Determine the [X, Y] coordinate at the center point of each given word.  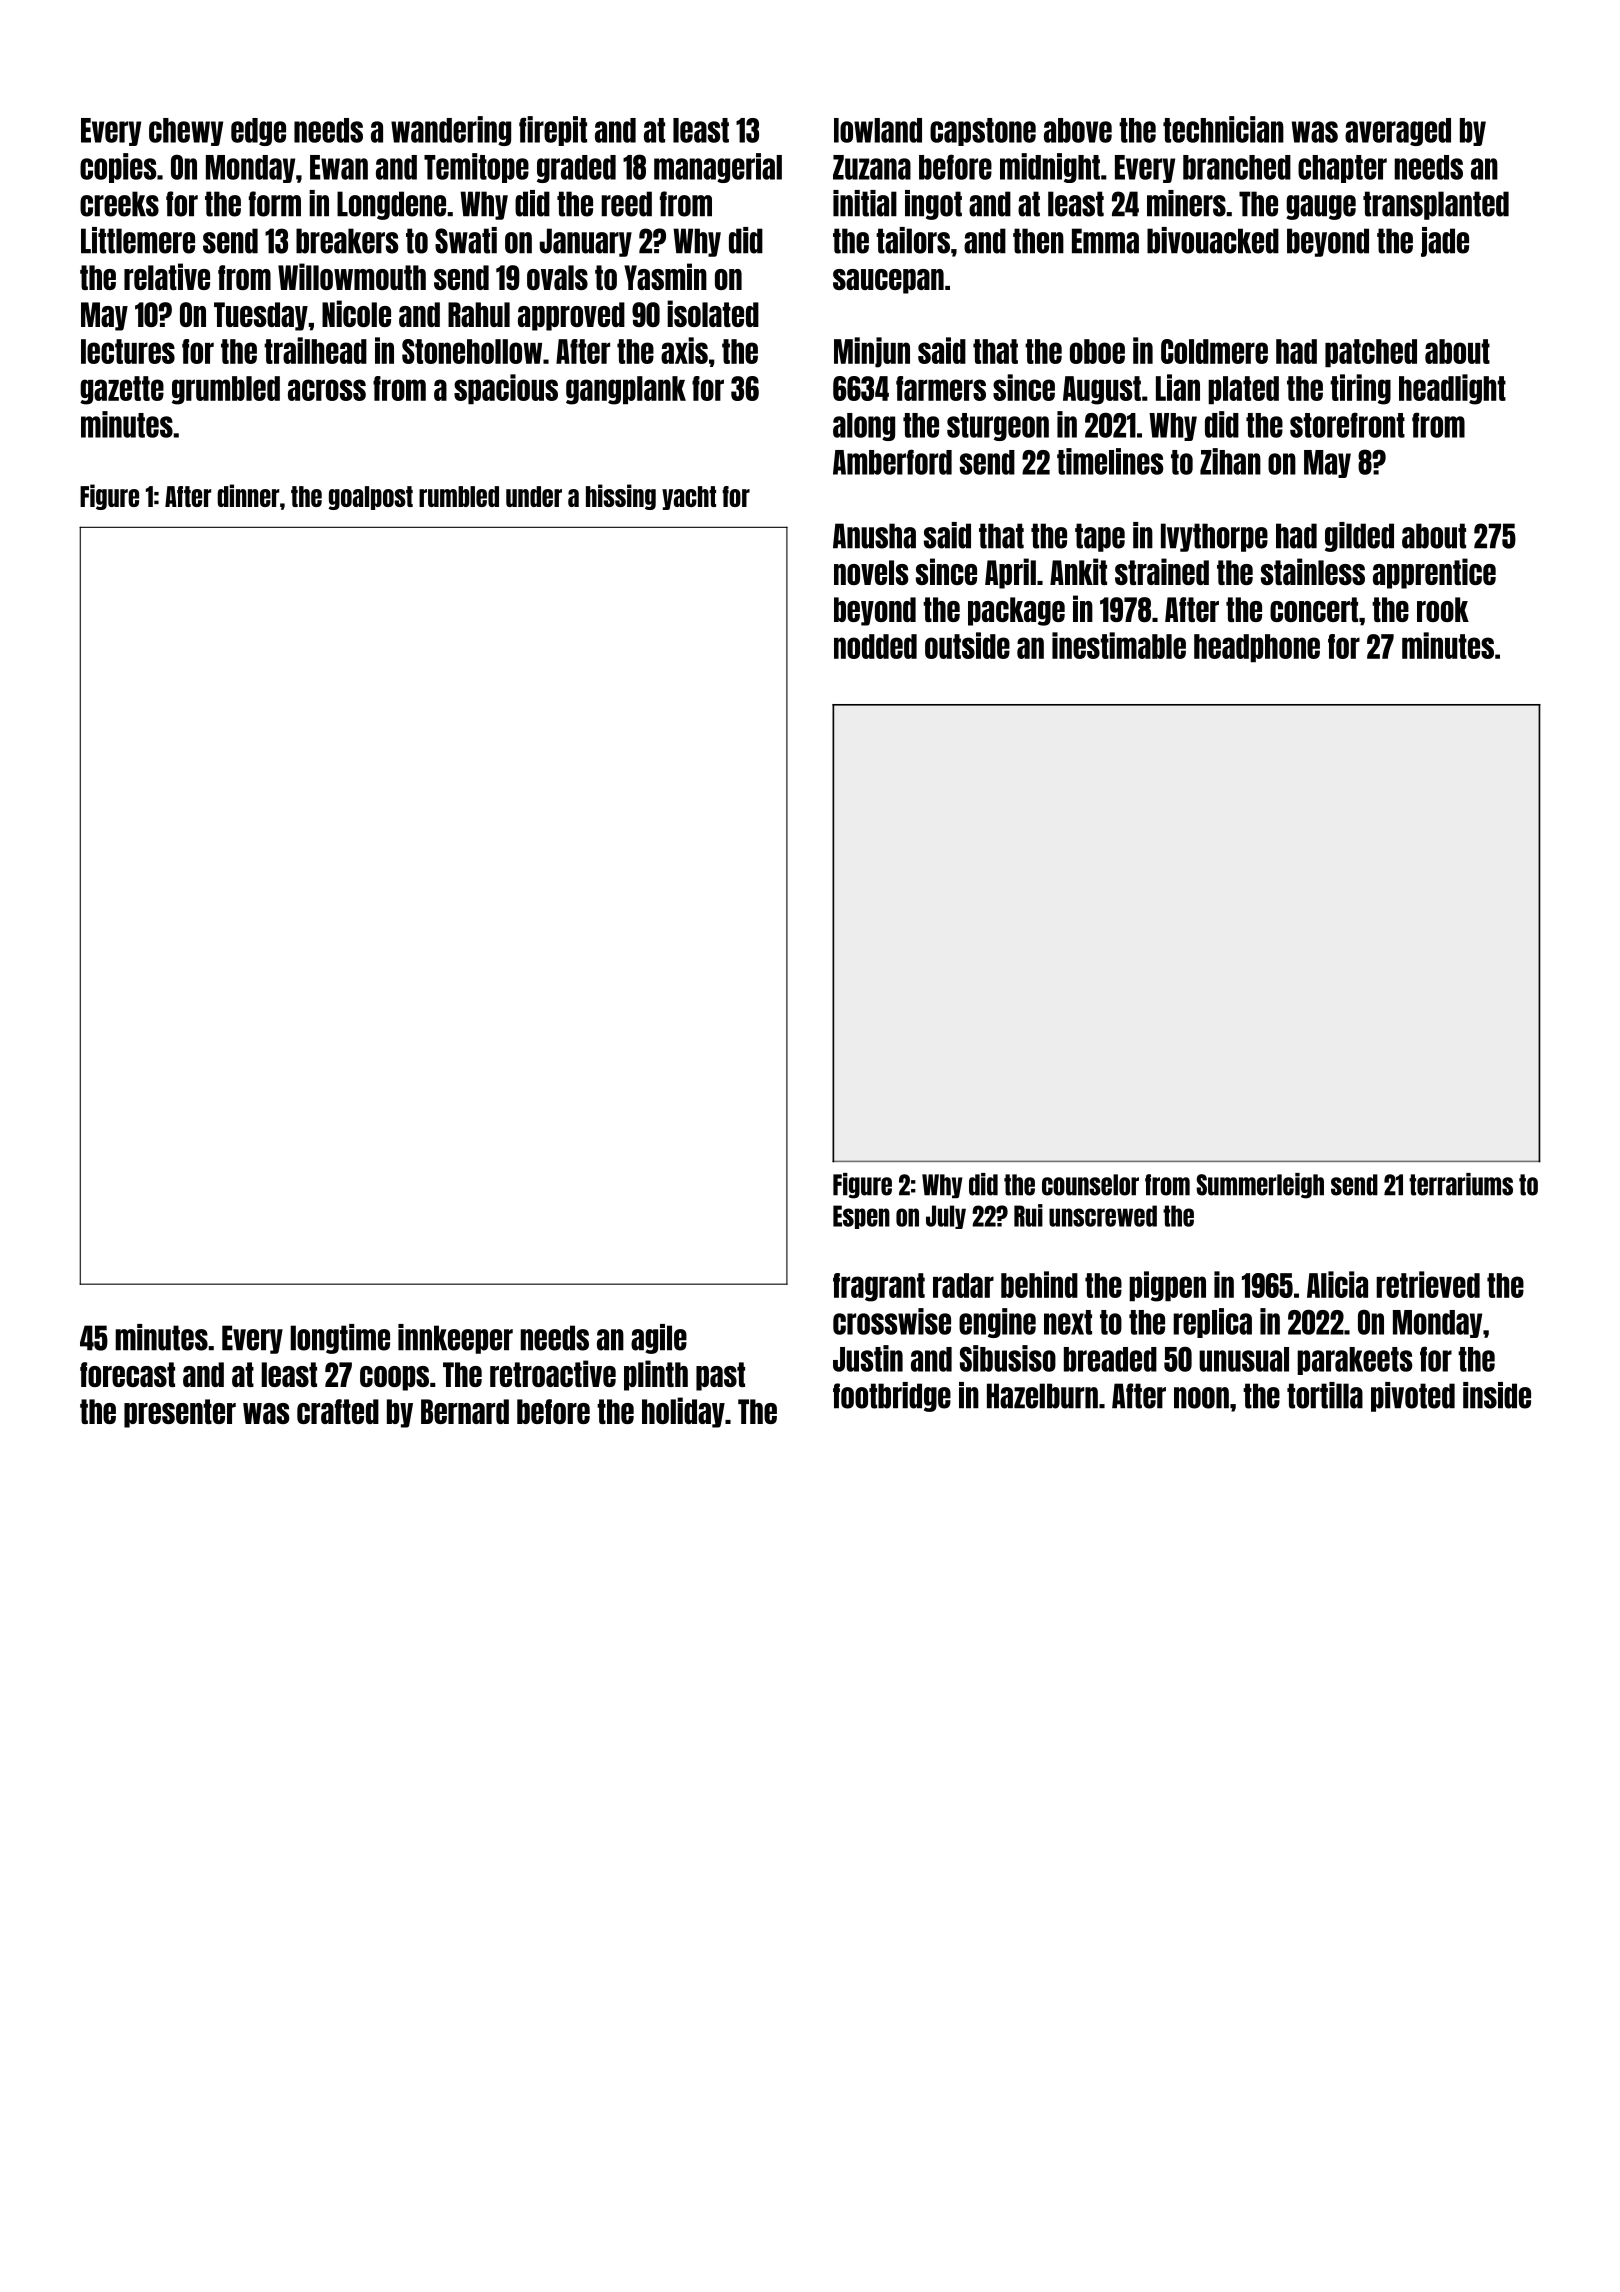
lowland [878, 130]
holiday [683, 1412]
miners [1186, 203]
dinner [248, 495]
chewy [186, 132]
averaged [1398, 132]
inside [1497, 1395]
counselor [1090, 1185]
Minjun [872, 352]
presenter [180, 1413]
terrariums [1461, 1184]
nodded [875, 646]
